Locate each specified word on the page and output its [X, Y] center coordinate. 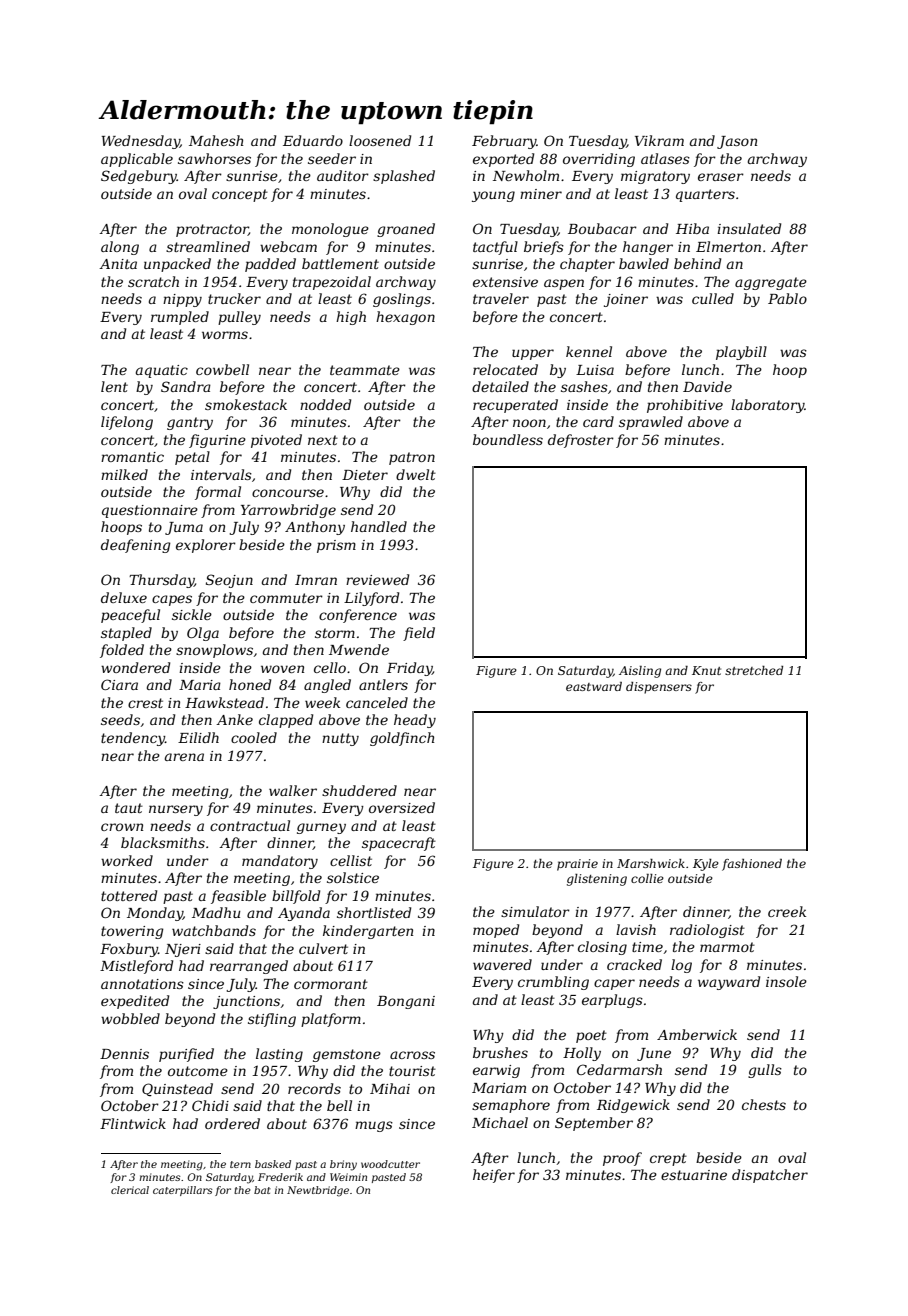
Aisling [640, 672]
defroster [581, 441]
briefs [544, 248]
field [419, 634]
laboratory [767, 406]
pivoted [276, 441]
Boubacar [602, 228]
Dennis [124, 1054]
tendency [133, 739]
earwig [496, 1071]
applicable [137, 160]
